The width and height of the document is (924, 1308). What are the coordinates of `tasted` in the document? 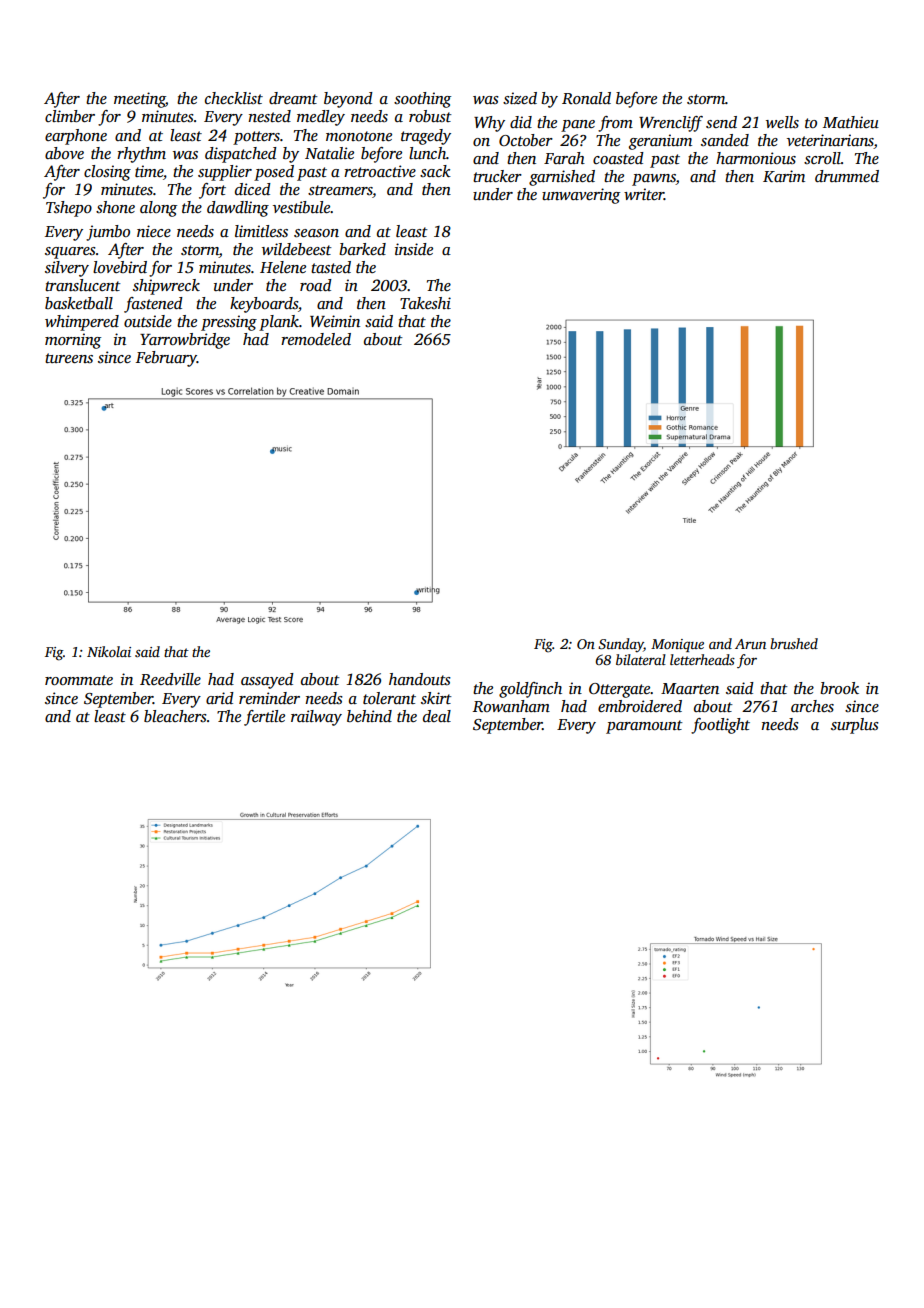 It's located at (331, 267).
